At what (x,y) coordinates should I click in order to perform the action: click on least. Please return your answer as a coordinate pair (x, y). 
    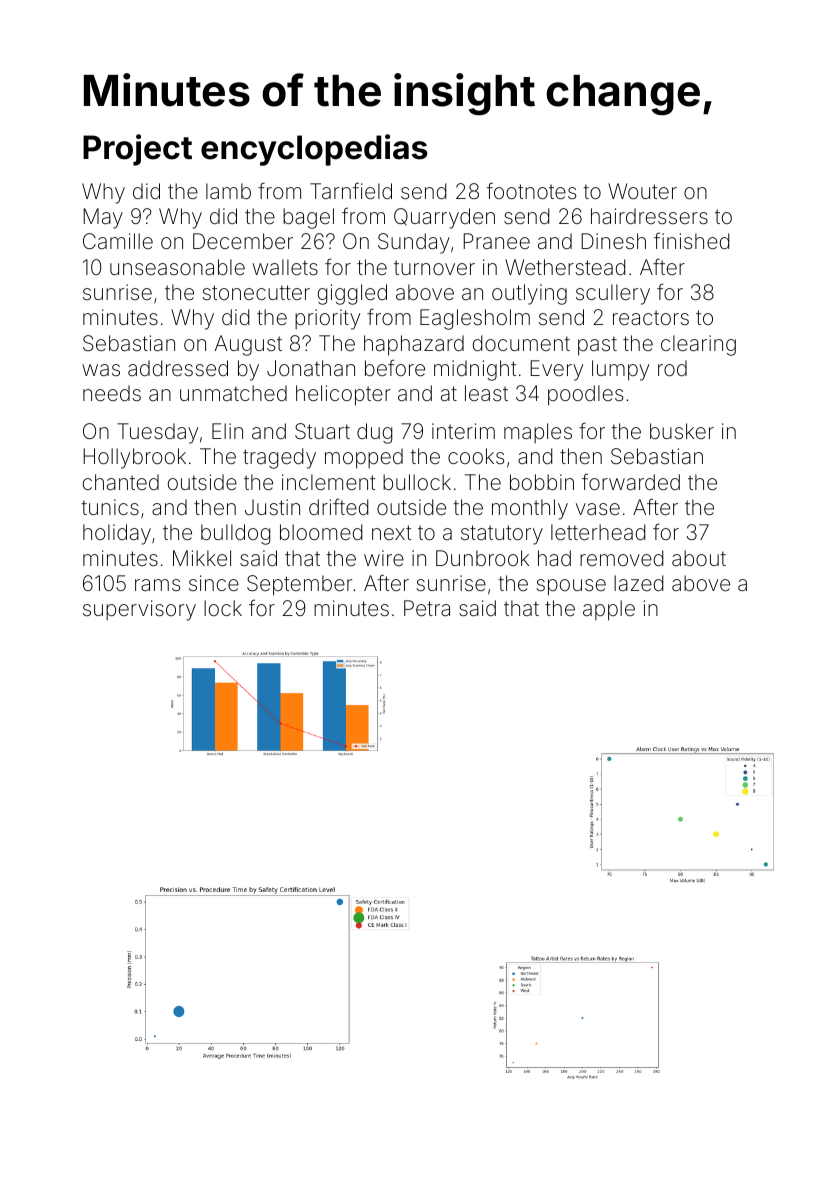
    Looking at the image, I should click on (486, 393).
